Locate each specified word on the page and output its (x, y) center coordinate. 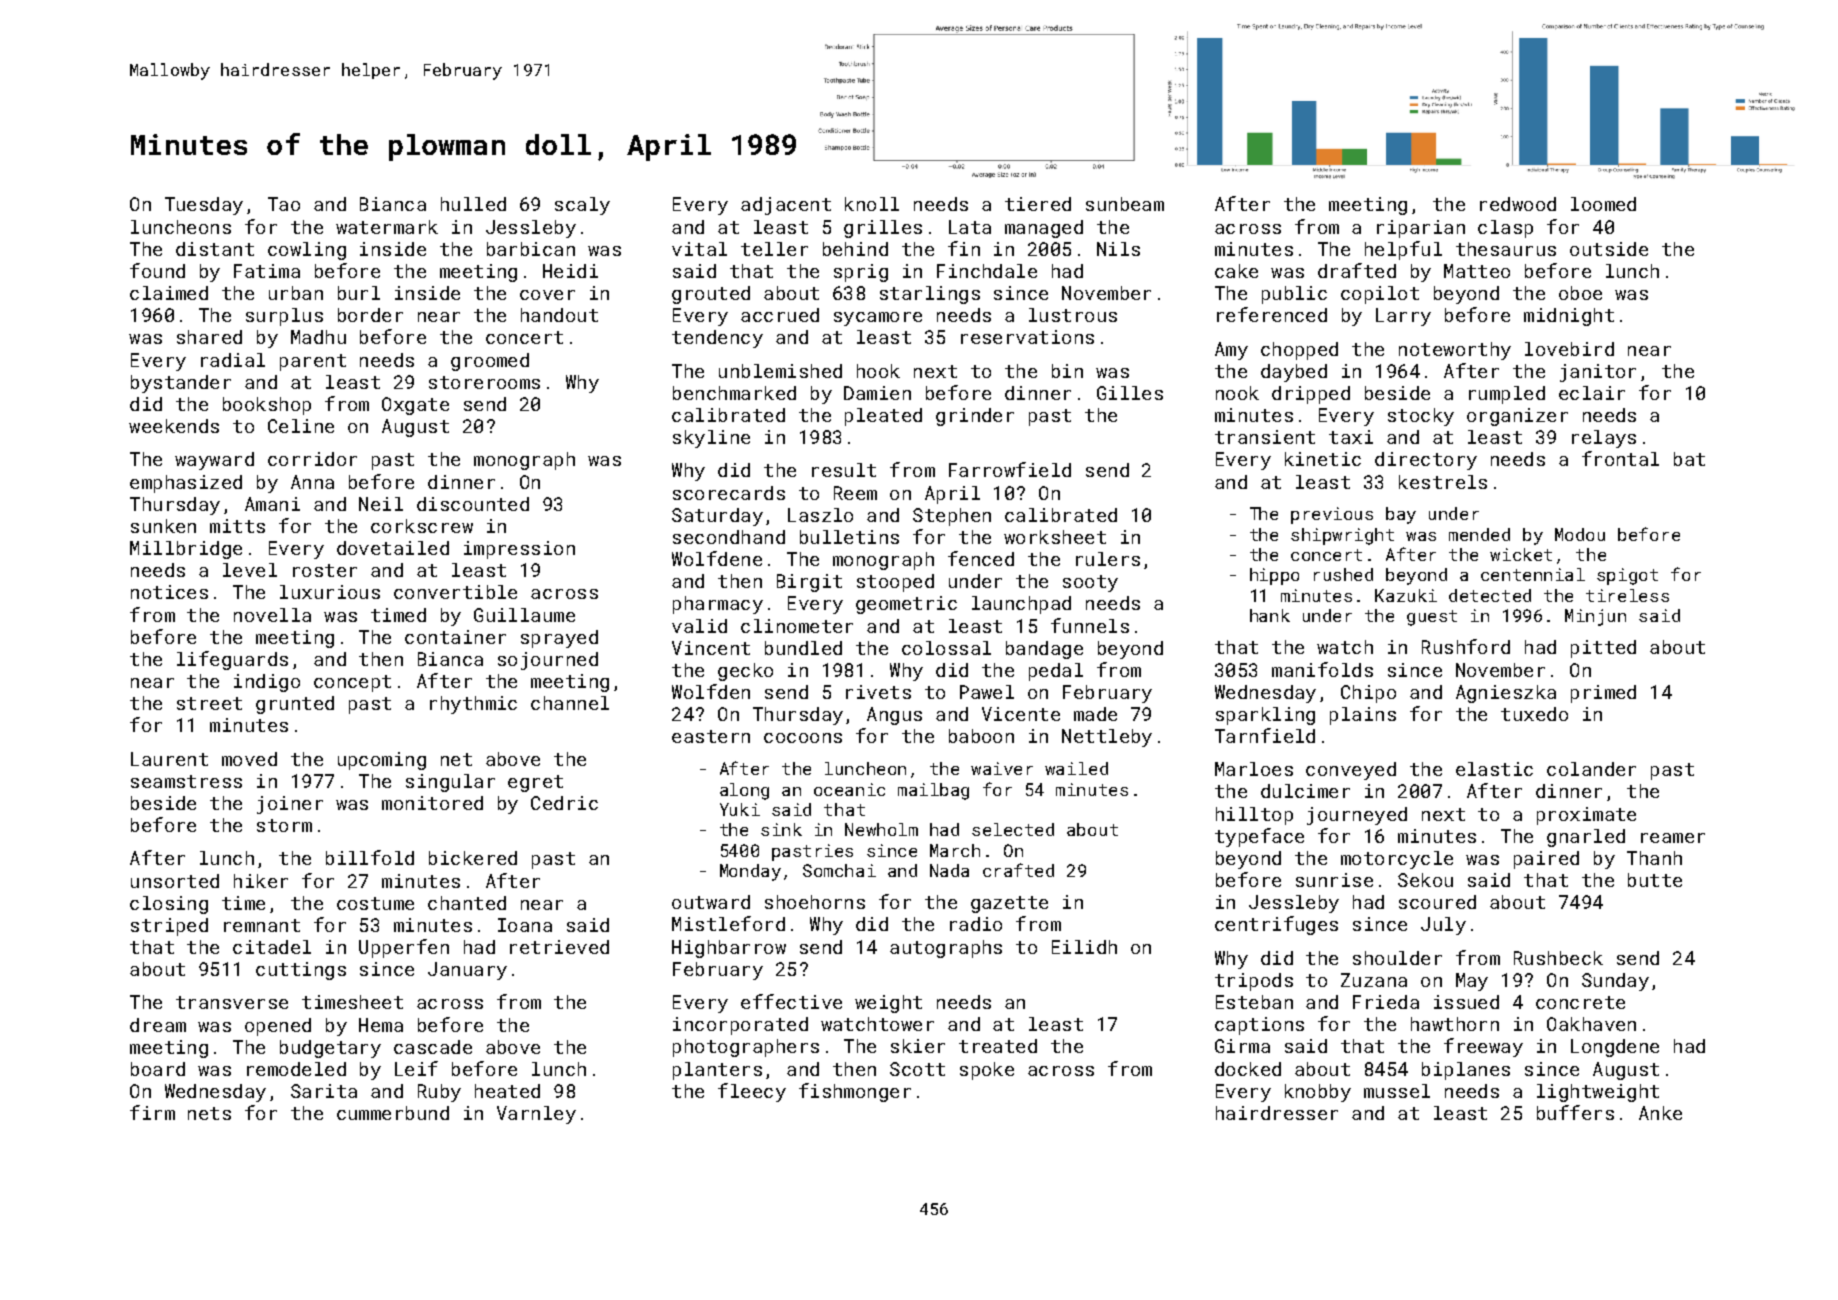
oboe (1580, 293)
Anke (1660, 1113)
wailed (1076, 768)
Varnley (536, 1115)
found (157, 270)
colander (1591, 769)
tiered (1038, 204)
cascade (433, 1047)
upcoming (382, 761)
